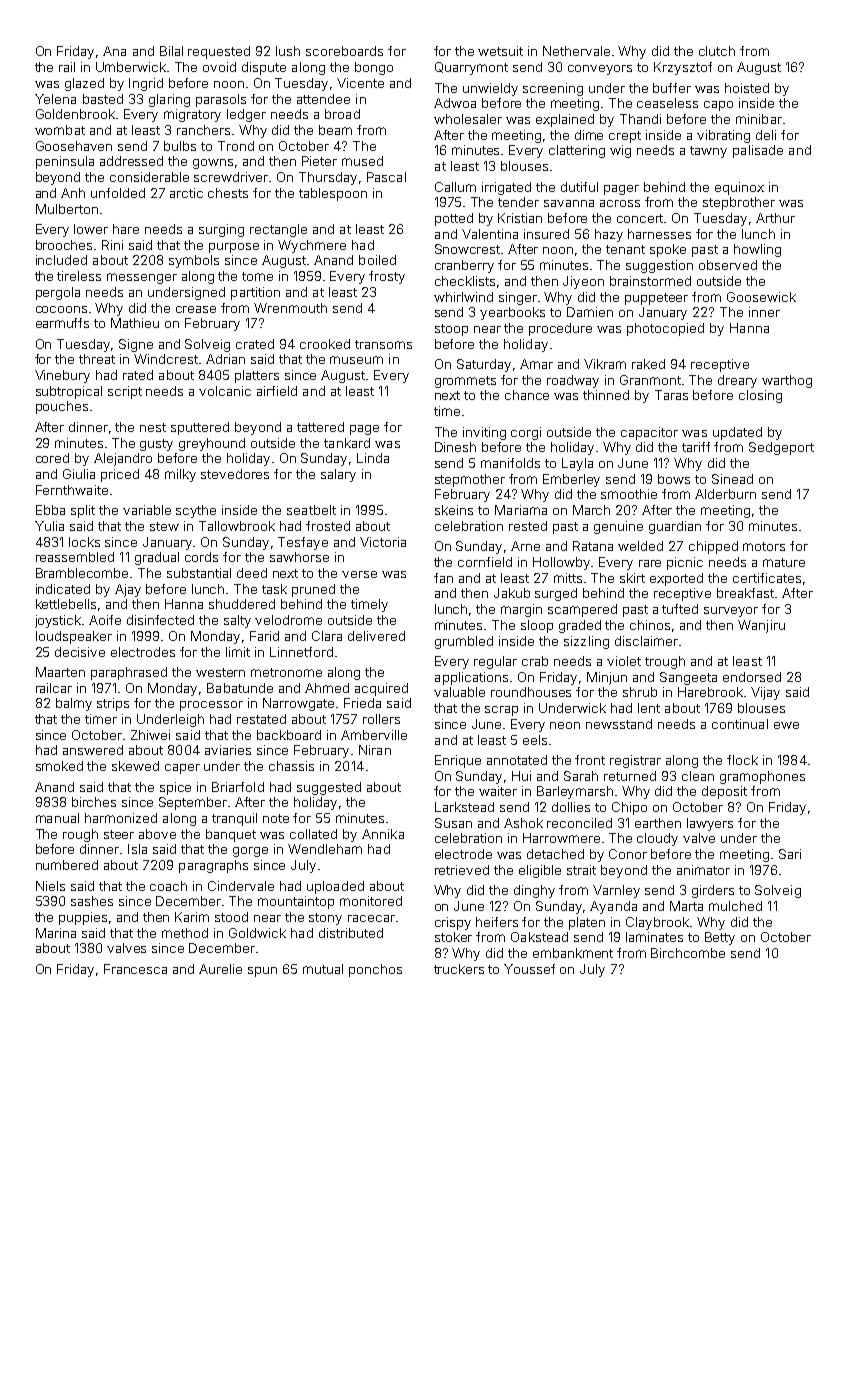 The width and height of the screenshot is (849, 1400). Describe the element at coordinates (182, 769) in the screenshot. I see `caper` at that location.
